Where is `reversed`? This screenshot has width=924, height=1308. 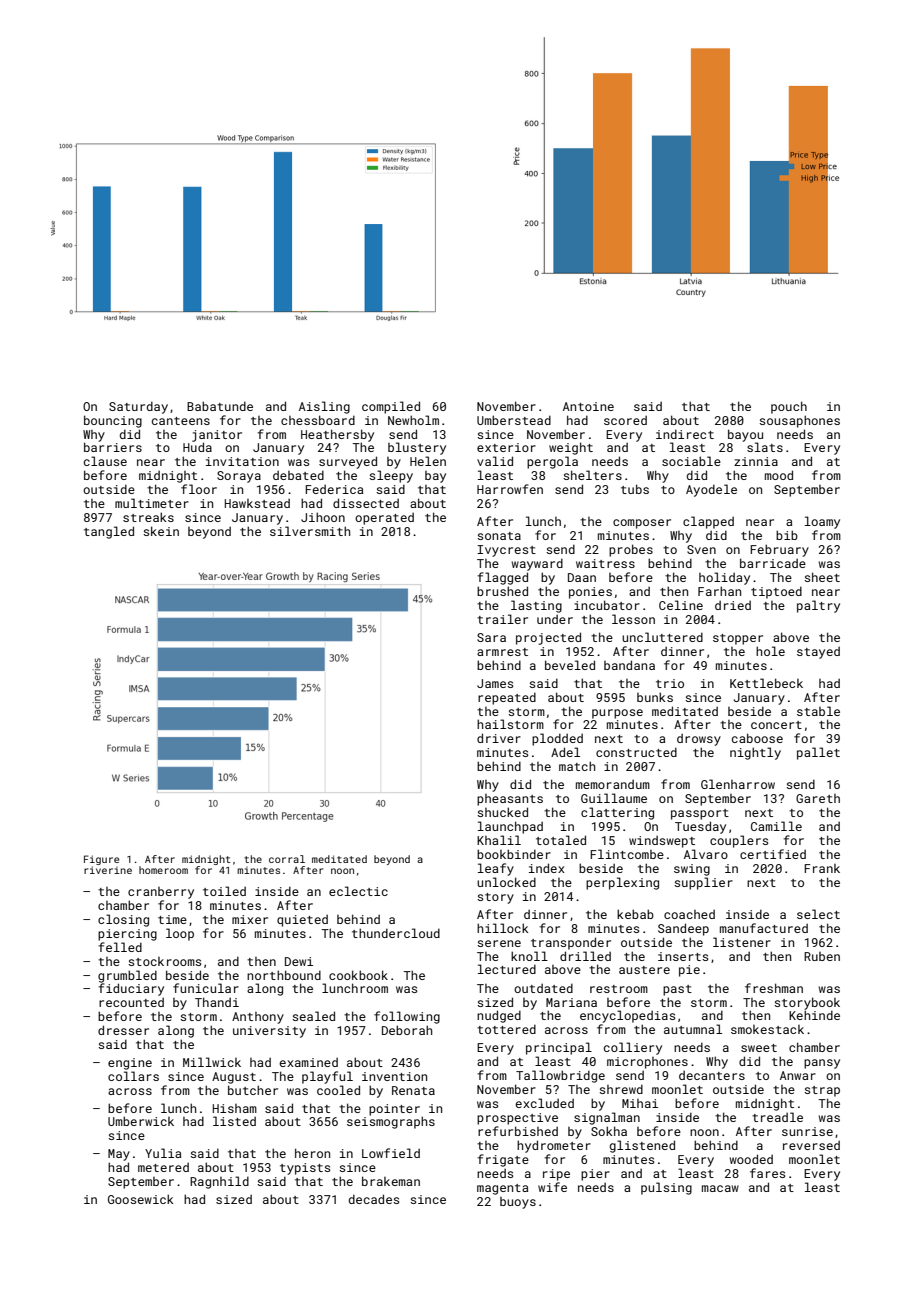 reversed is located at coordinates (811, 1145).
